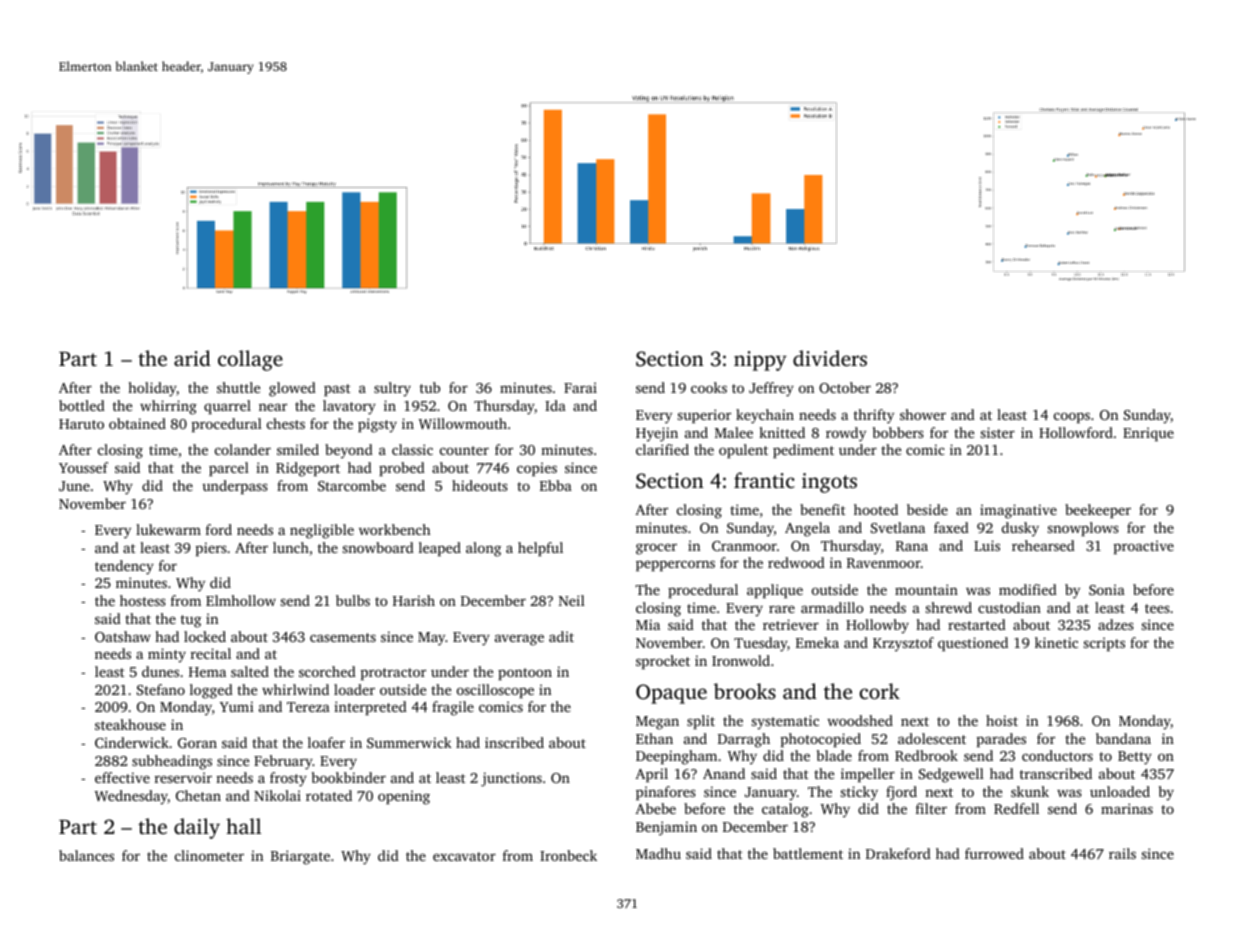 Image resolution: width=1233 pixels, height=952 pixels. I want to click on Mia, so click(648, 624).
